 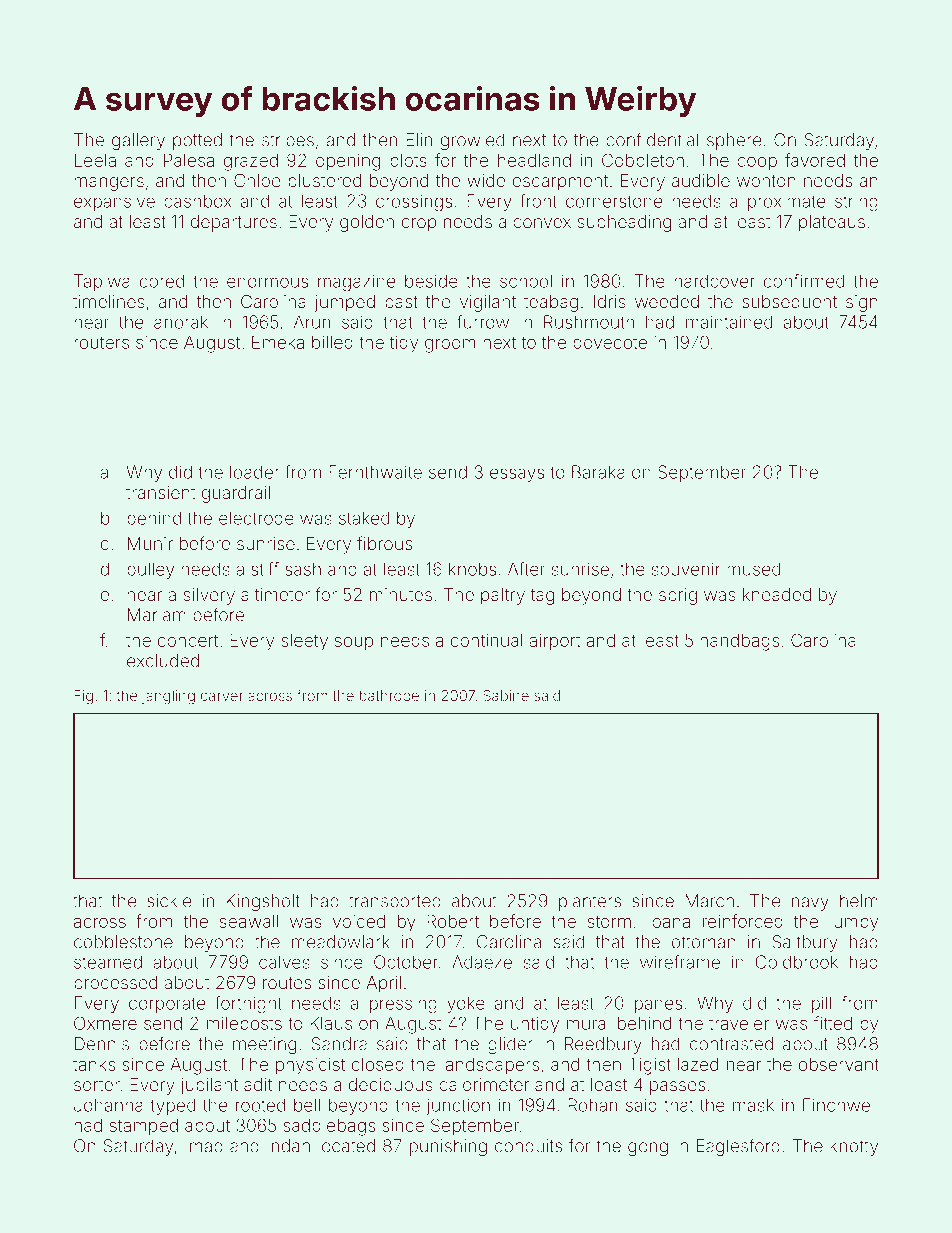 What do you see at coordinates (859, 901) in the document?
I see `helm` at bounding box center [859, 901].
